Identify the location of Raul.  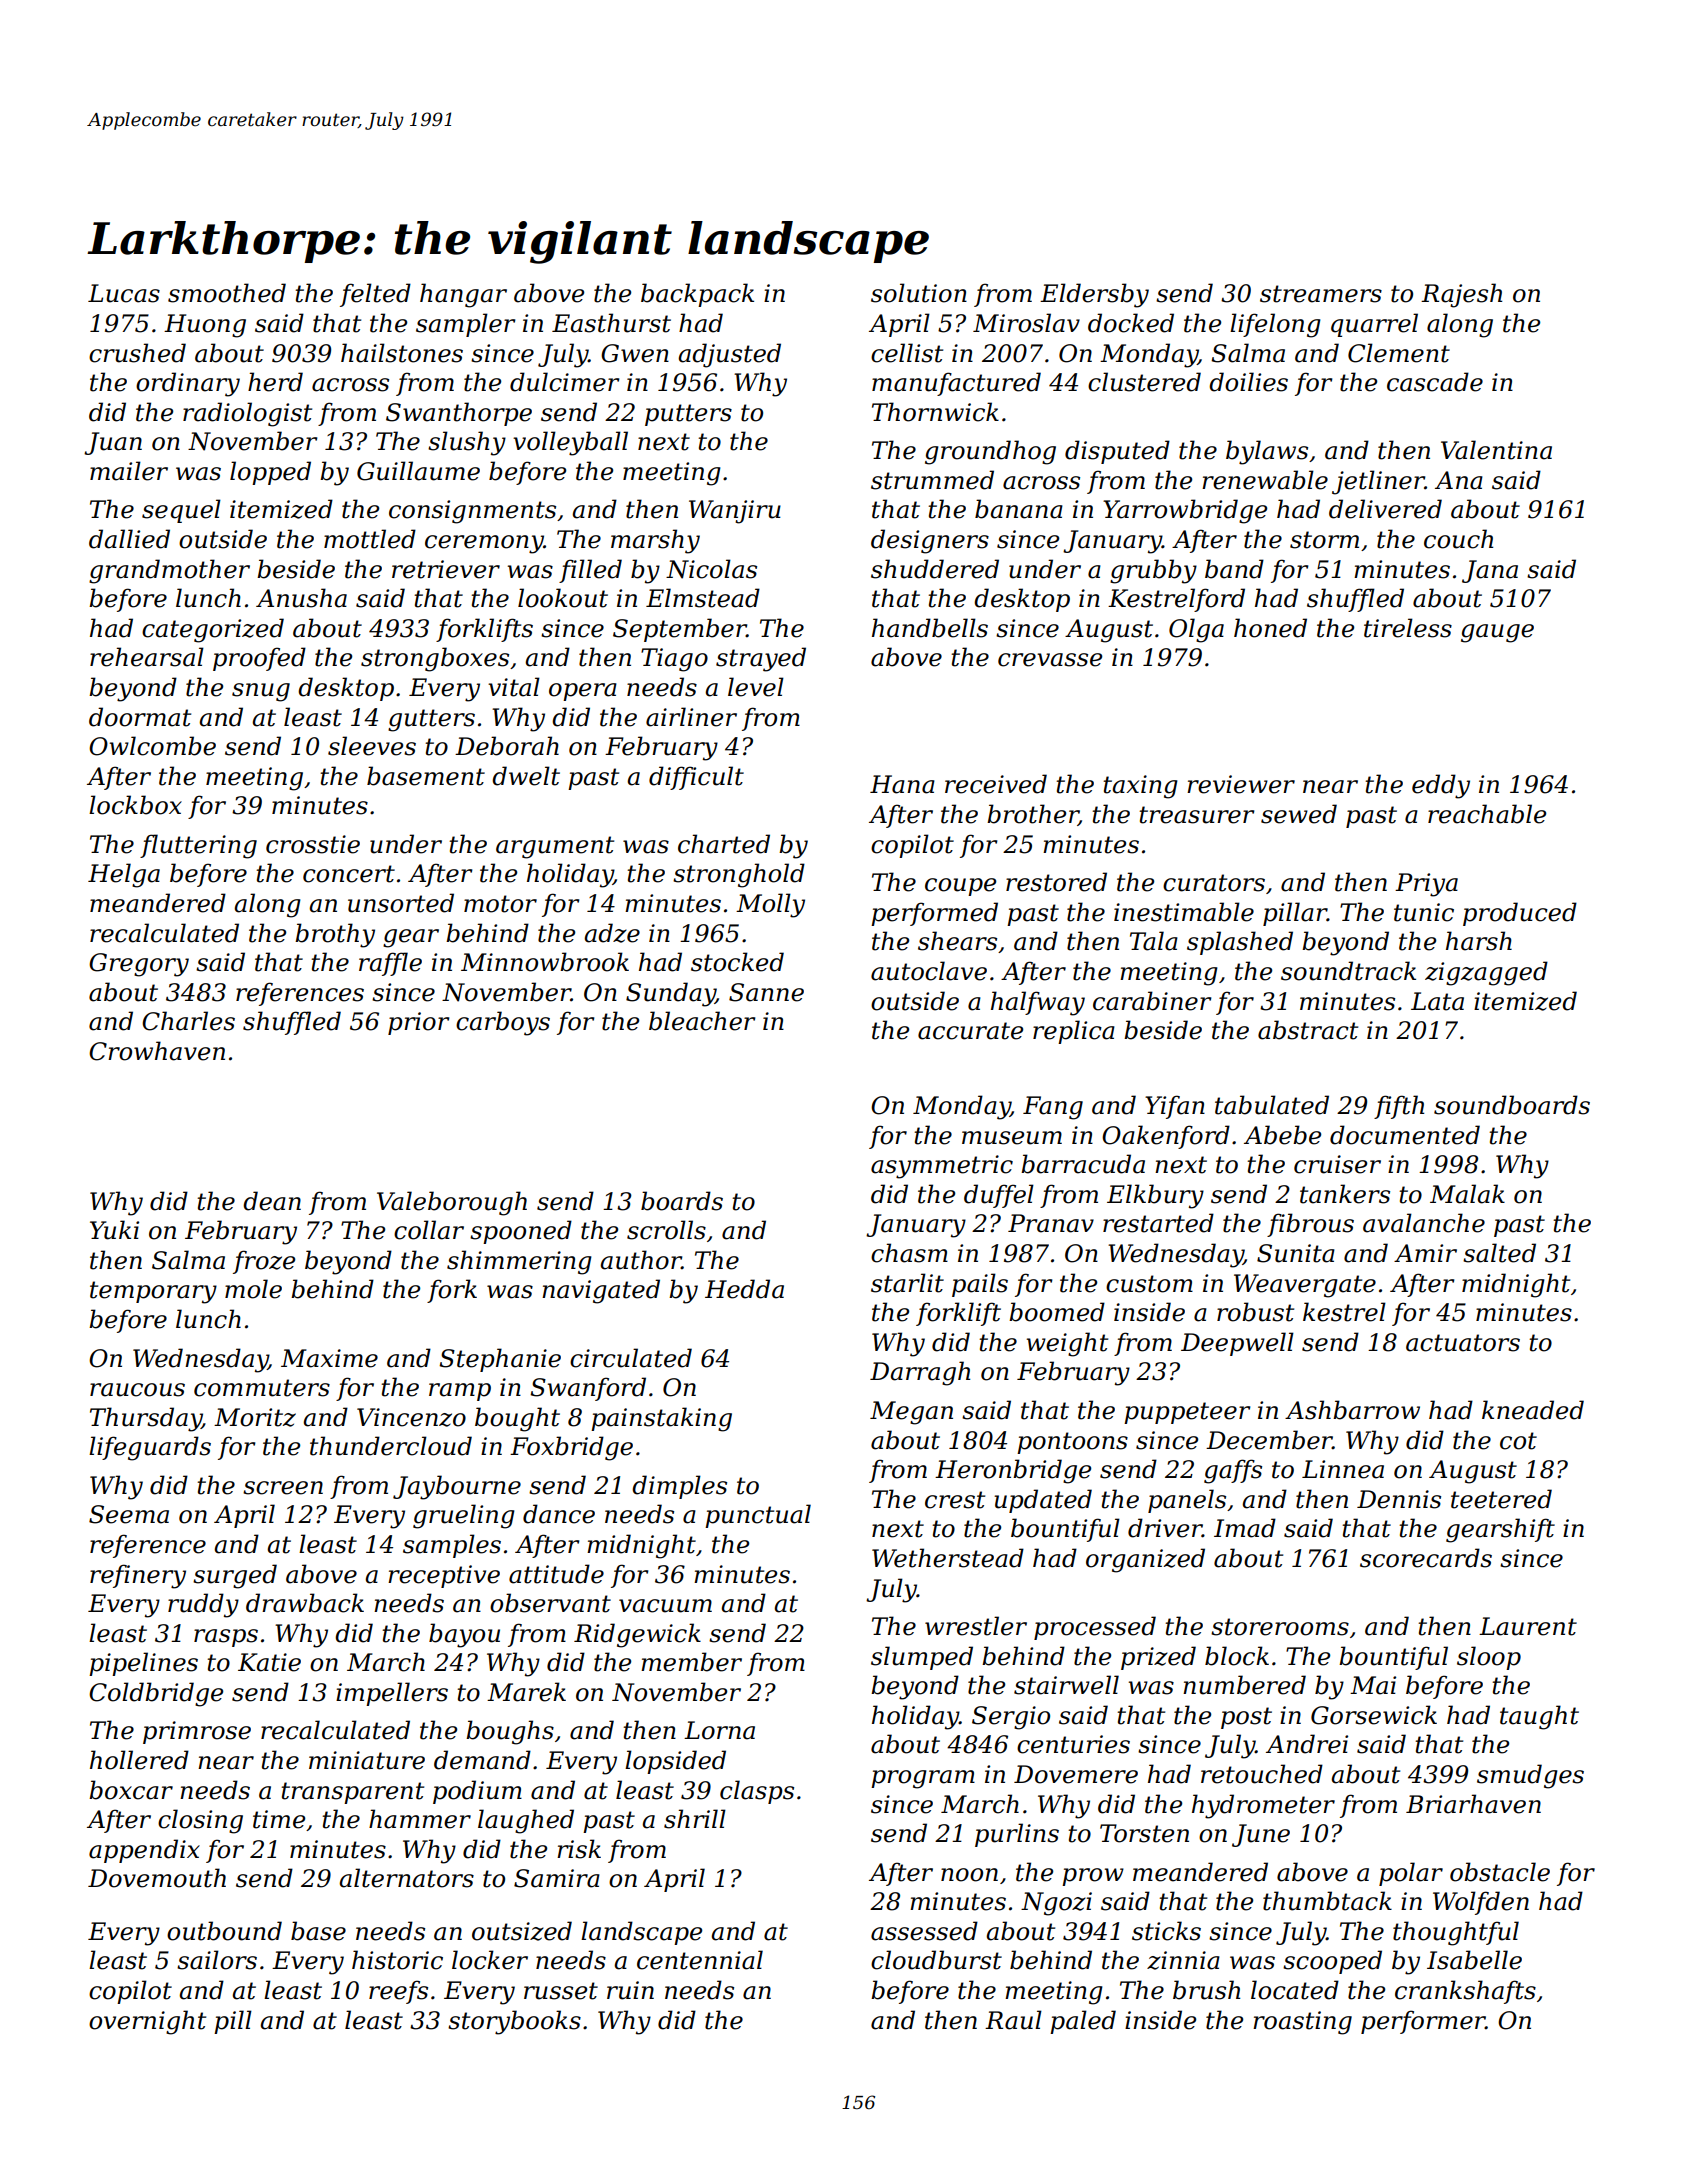
(1013, 2020).
